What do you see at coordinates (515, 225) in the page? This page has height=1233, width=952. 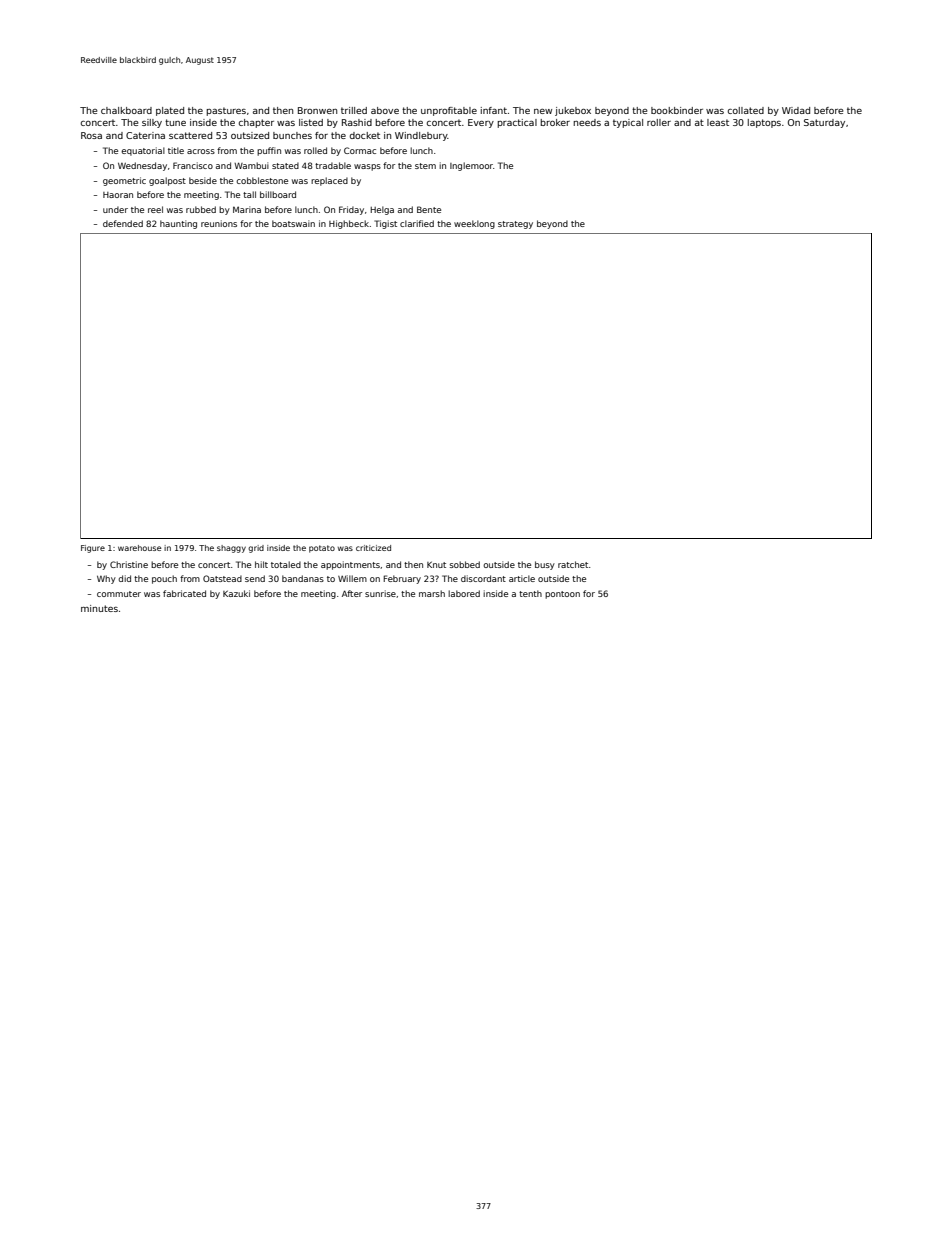 I see `strategy` at bounding box center [515, 225].
